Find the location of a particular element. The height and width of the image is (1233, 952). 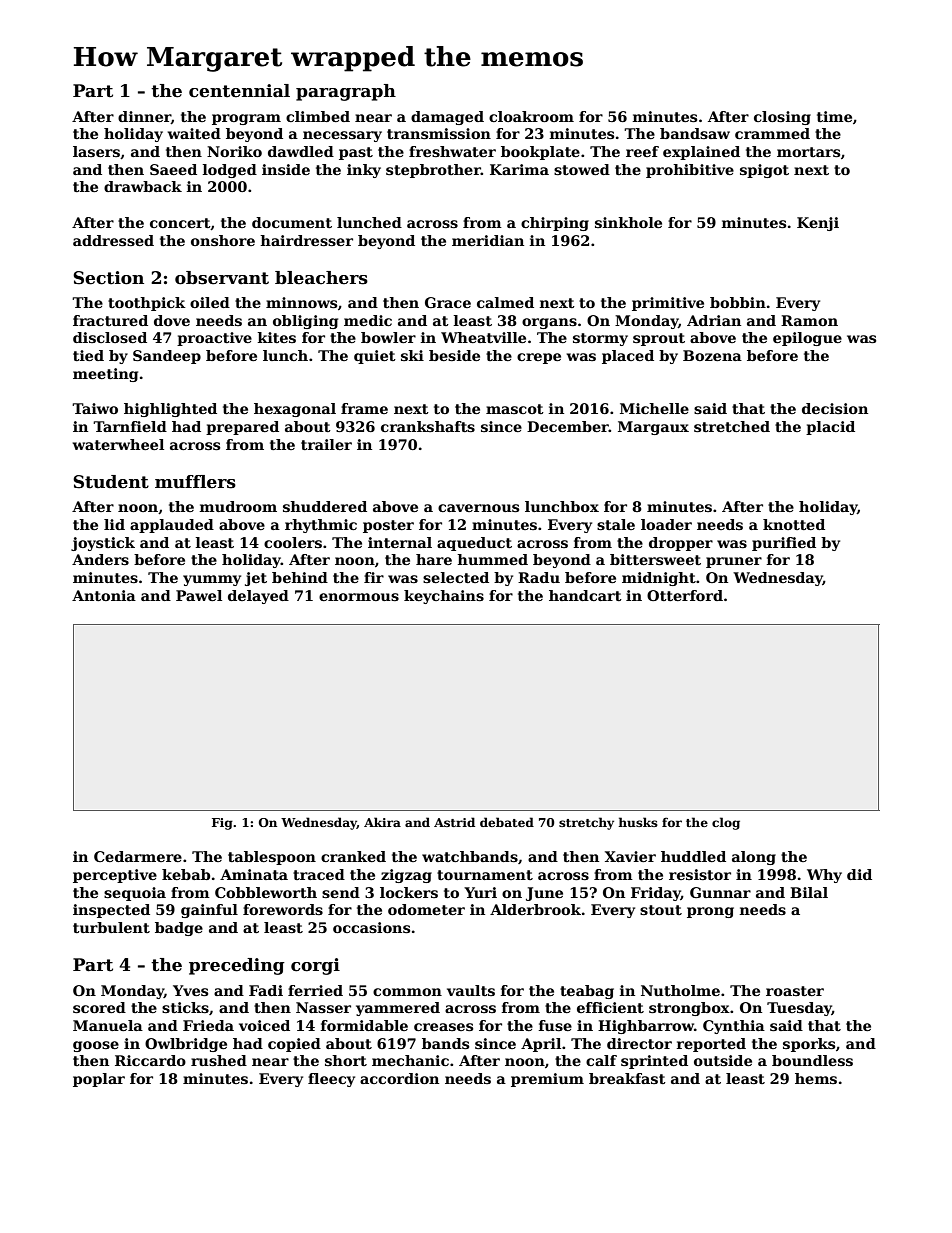

Cedarmere is located at coordinates (138, 856).
